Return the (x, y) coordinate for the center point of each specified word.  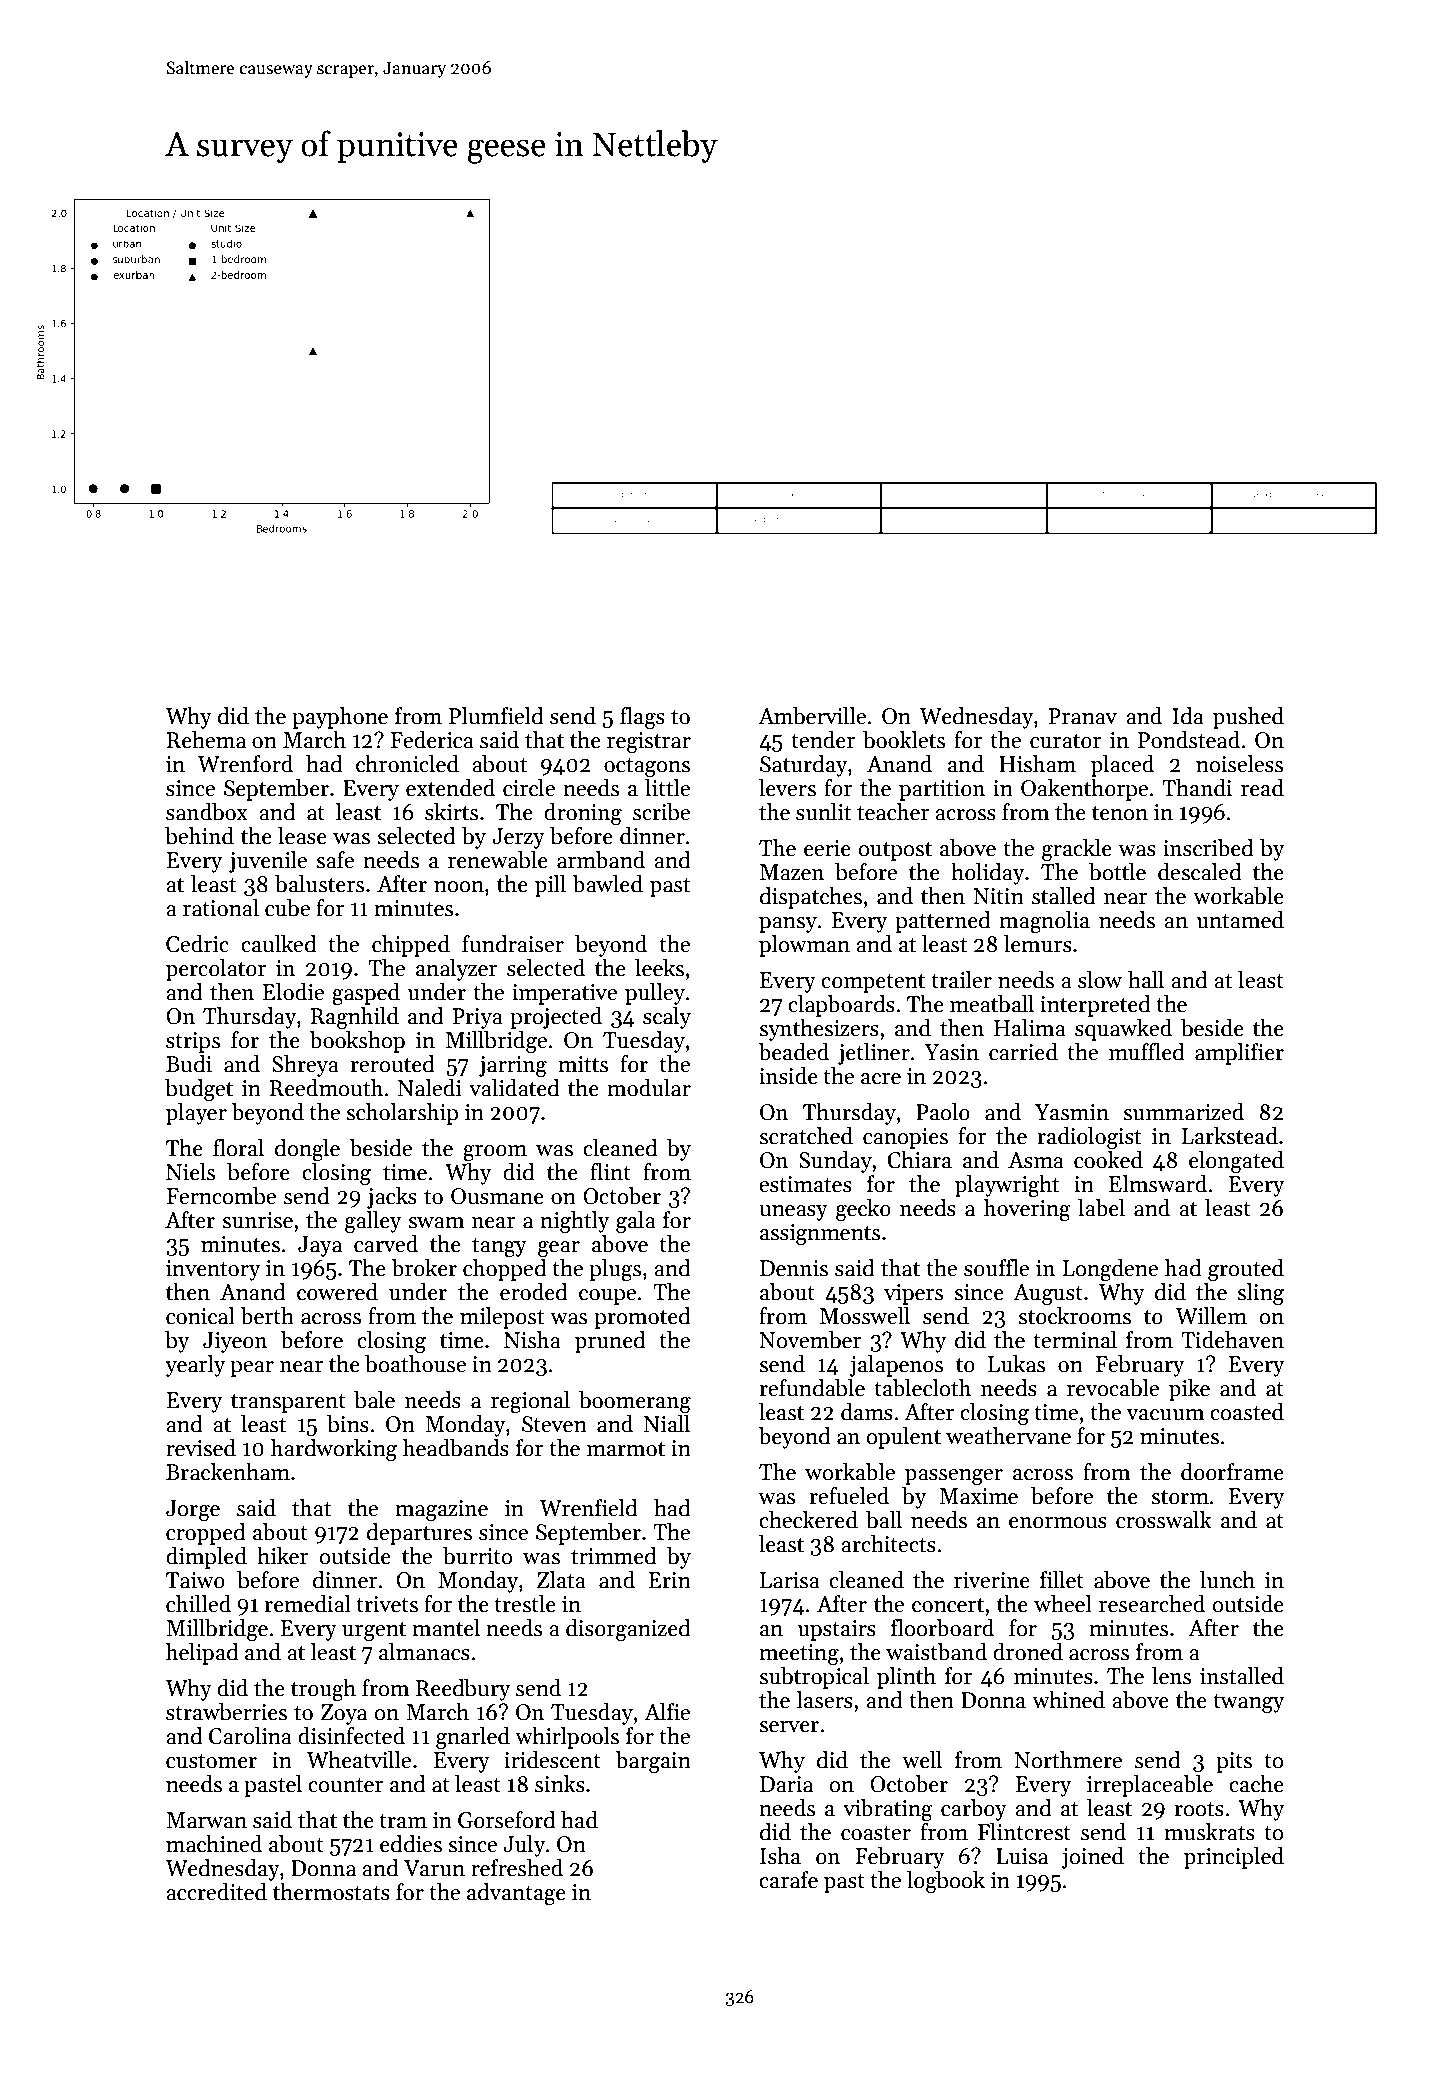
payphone (340, 718)
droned (1028, 1652)
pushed (1248, 718)
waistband (936, 1652)
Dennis (794, 1268)
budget (199, 1090)
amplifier (1239, 1054)
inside (788, 1076)
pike (1189, 1390)
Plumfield (496, 716)
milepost (502, 1318)
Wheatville (359, 1760)
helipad (202, 1654)
